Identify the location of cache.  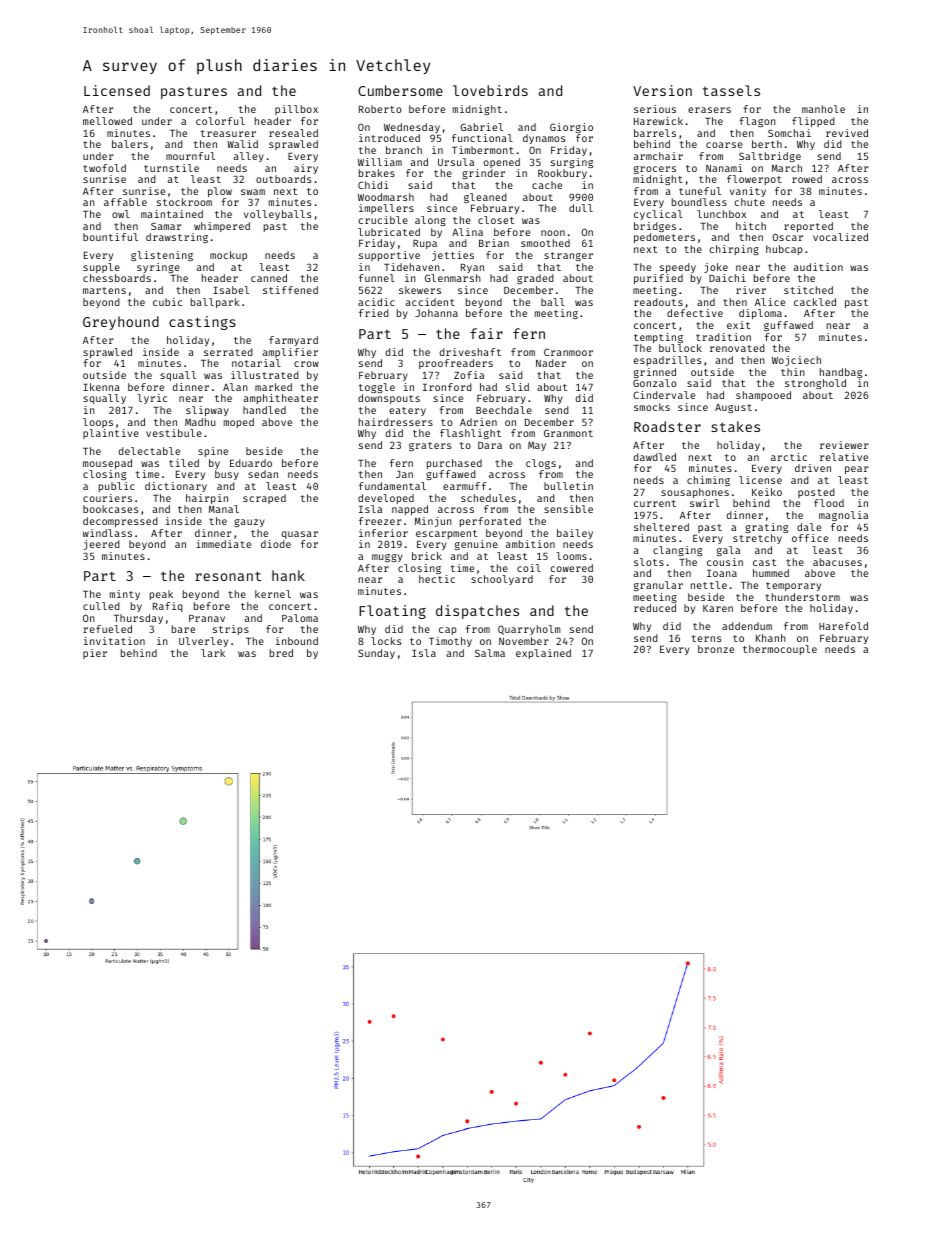
(547, 185).
